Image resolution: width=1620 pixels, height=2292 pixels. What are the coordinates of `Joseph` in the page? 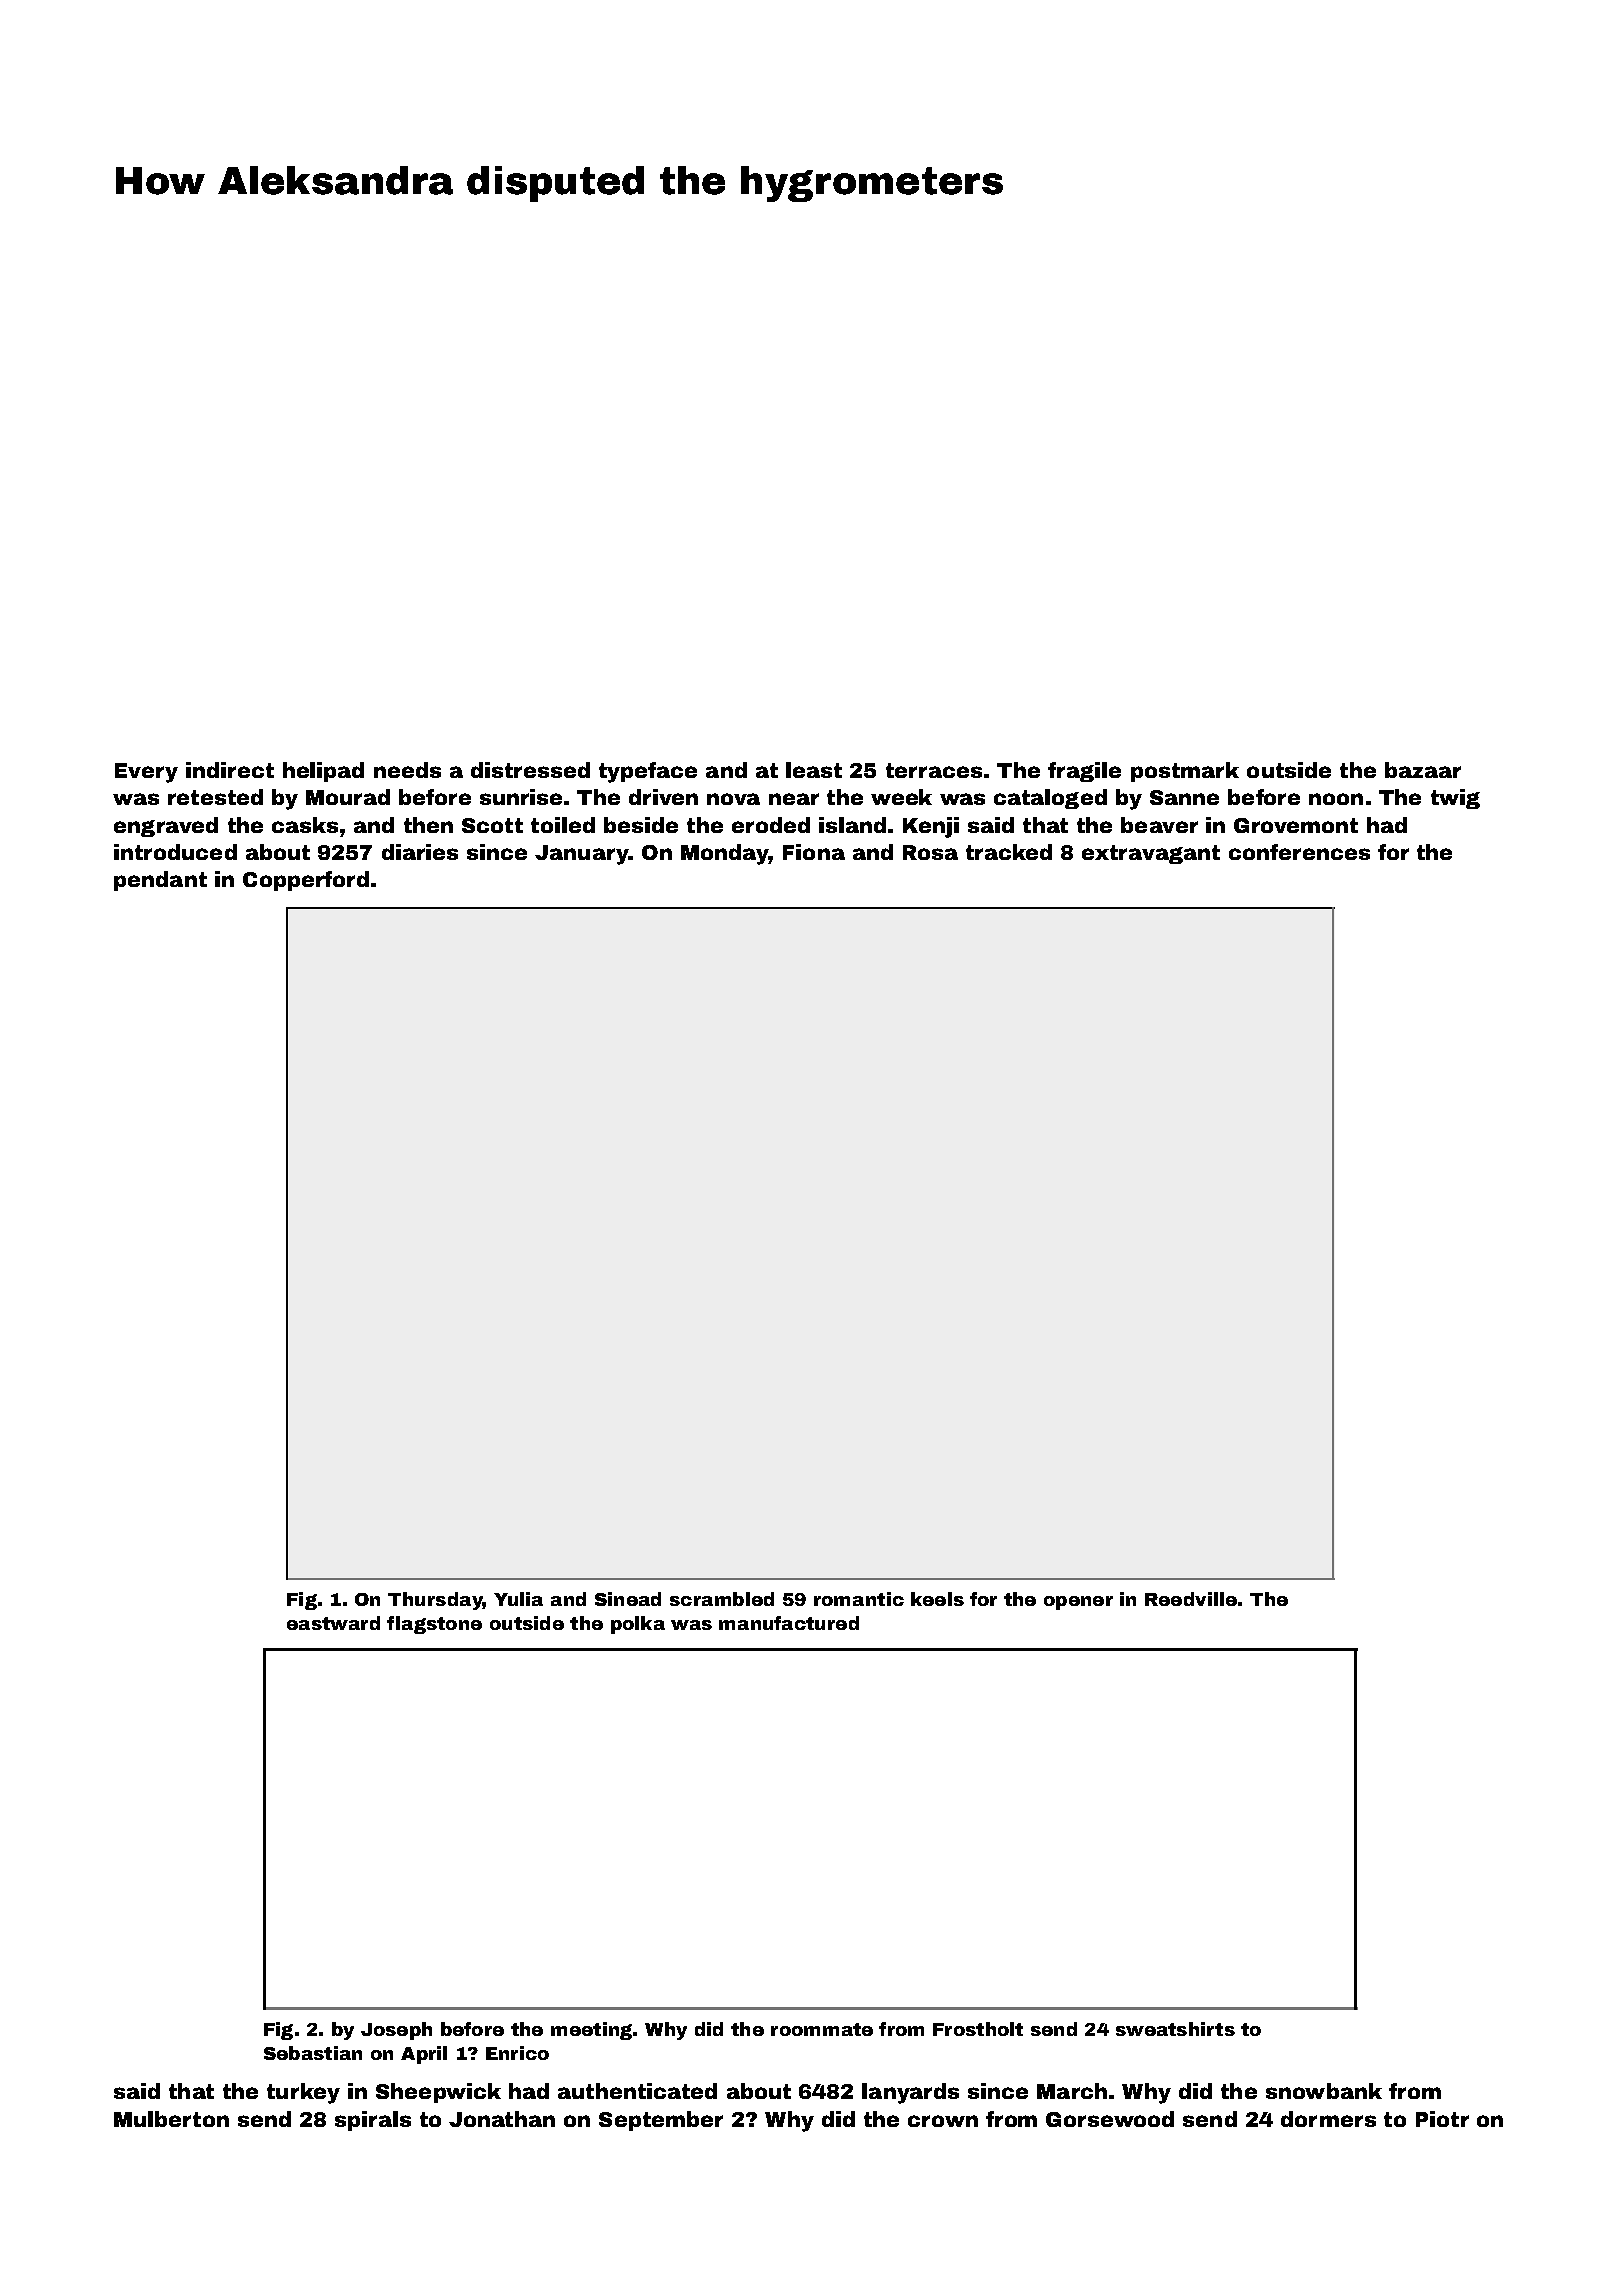 It's located at (396, 2031).
